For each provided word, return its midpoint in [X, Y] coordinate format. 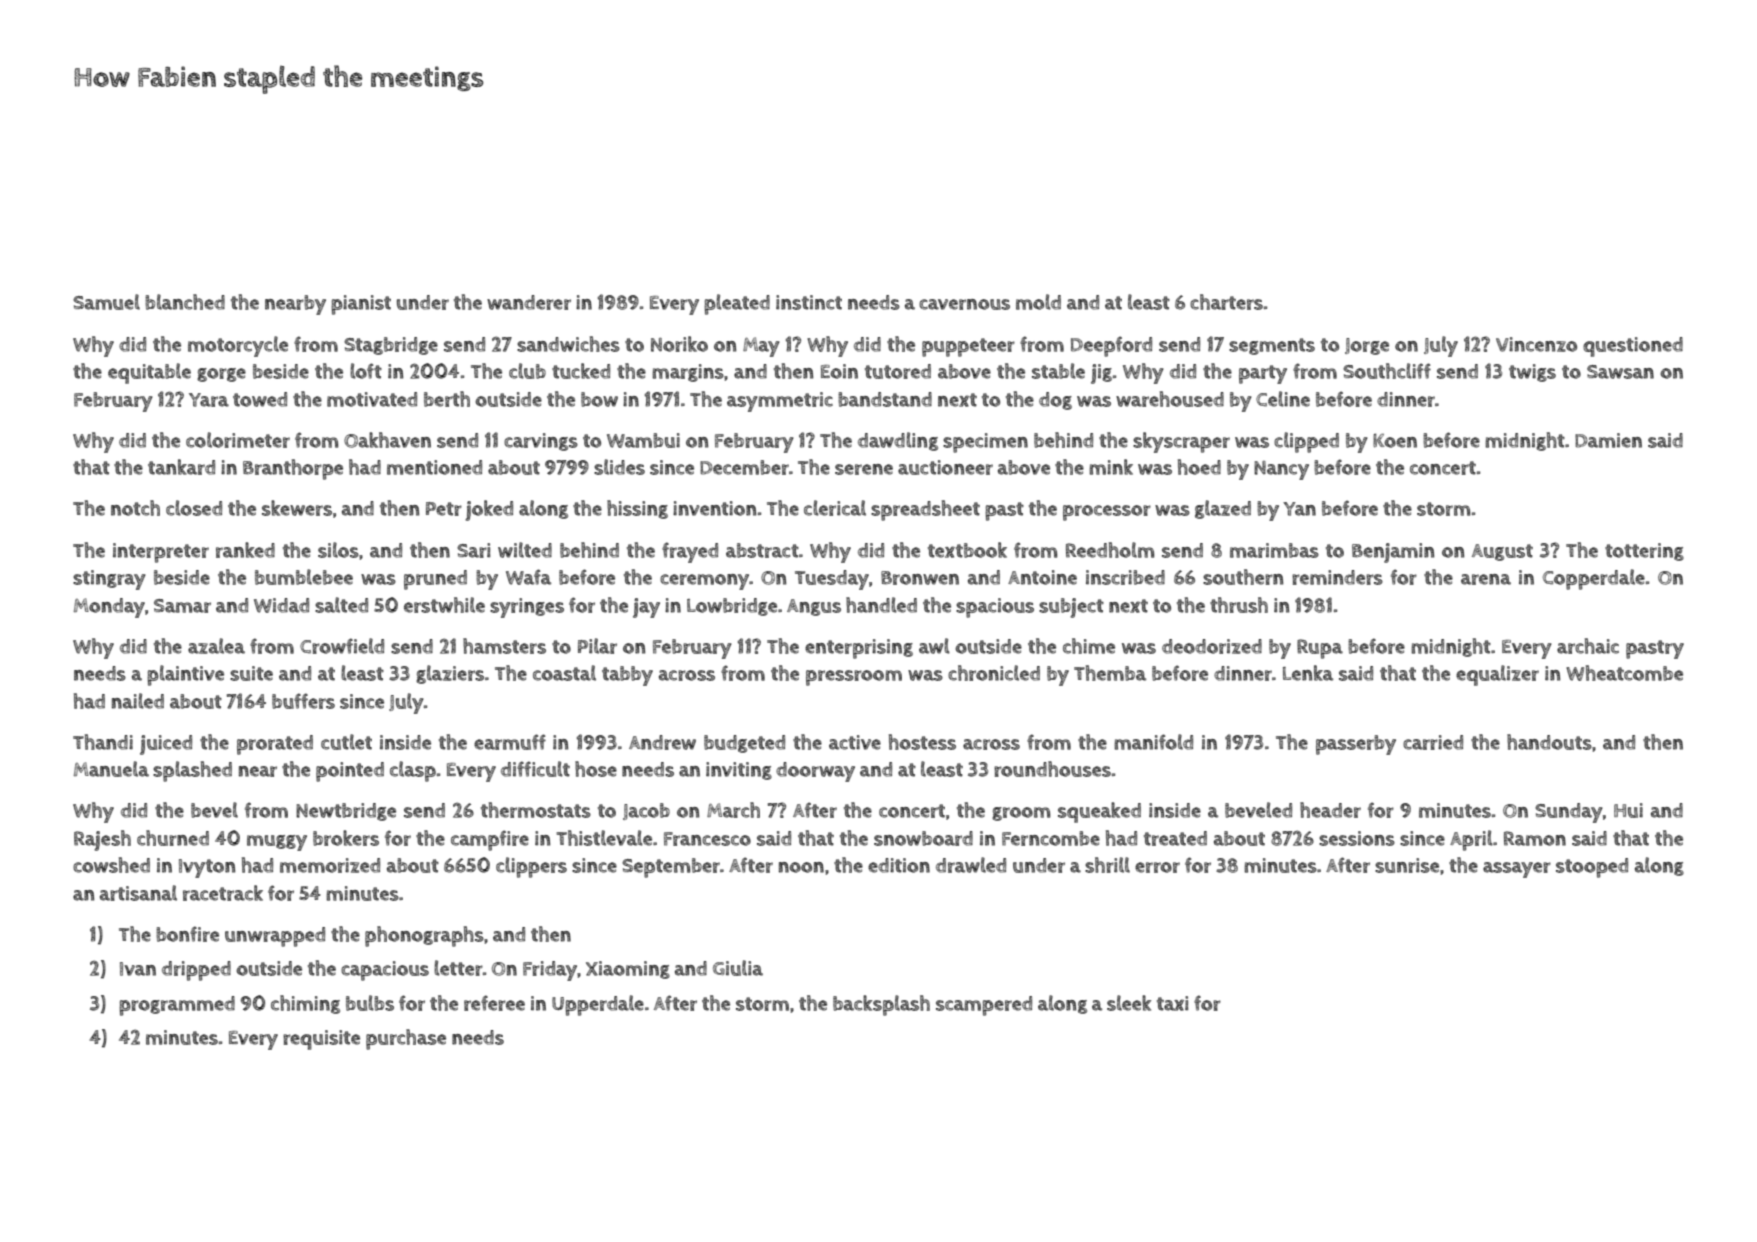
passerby [1356, 745]
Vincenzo [1536, 344]
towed [260, 399]
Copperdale [1594, 579]
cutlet [346, 742]
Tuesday [832, 580]
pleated [737, 304]
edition [899, 865]
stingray [109, 580]
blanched [185, 302]
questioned [1633, 347]
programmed [177, 1006]
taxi [1173, 1003]
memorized [330, 865]
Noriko [679, 344]
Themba [1110, 673]
